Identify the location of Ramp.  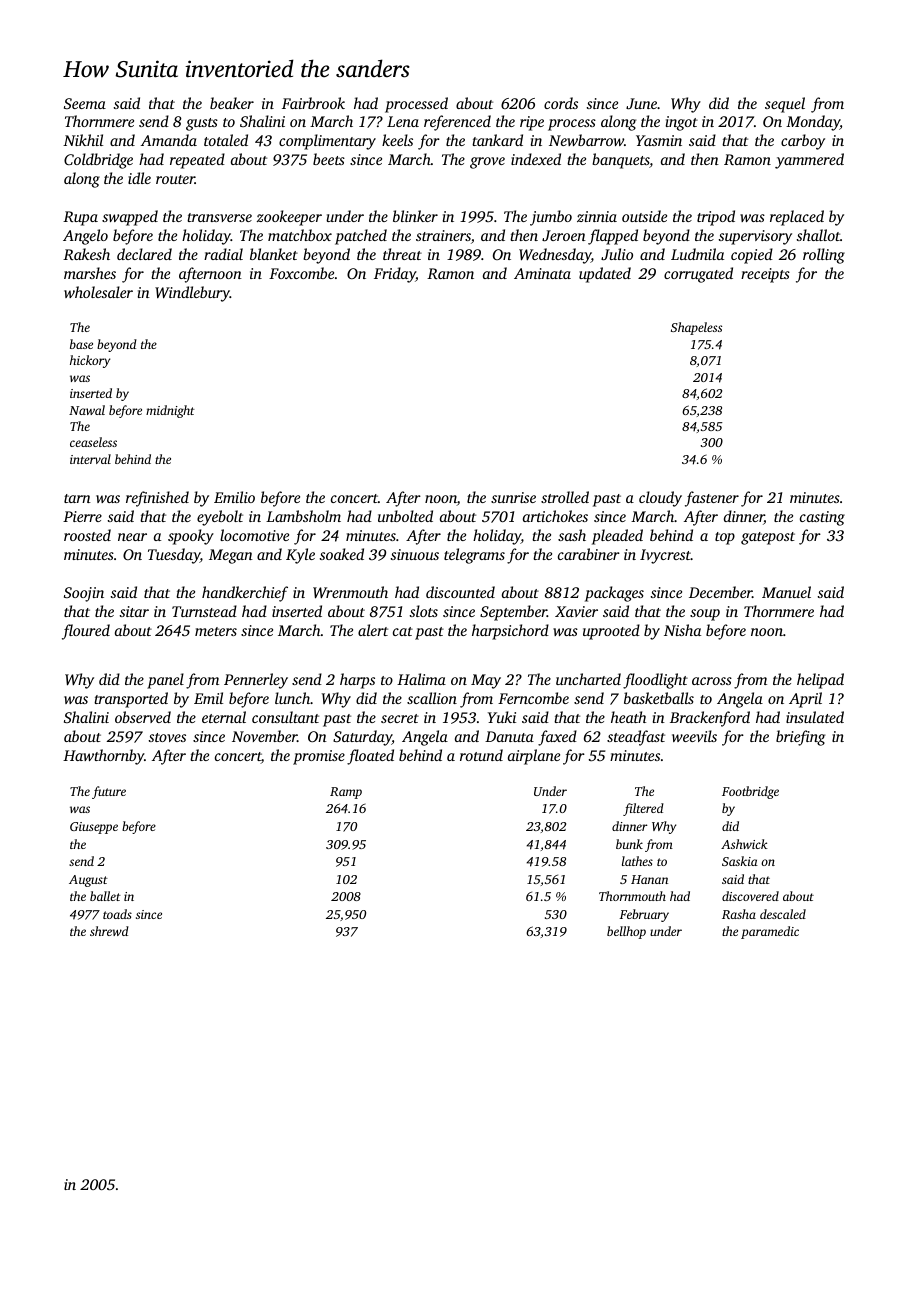
(346, 793).
